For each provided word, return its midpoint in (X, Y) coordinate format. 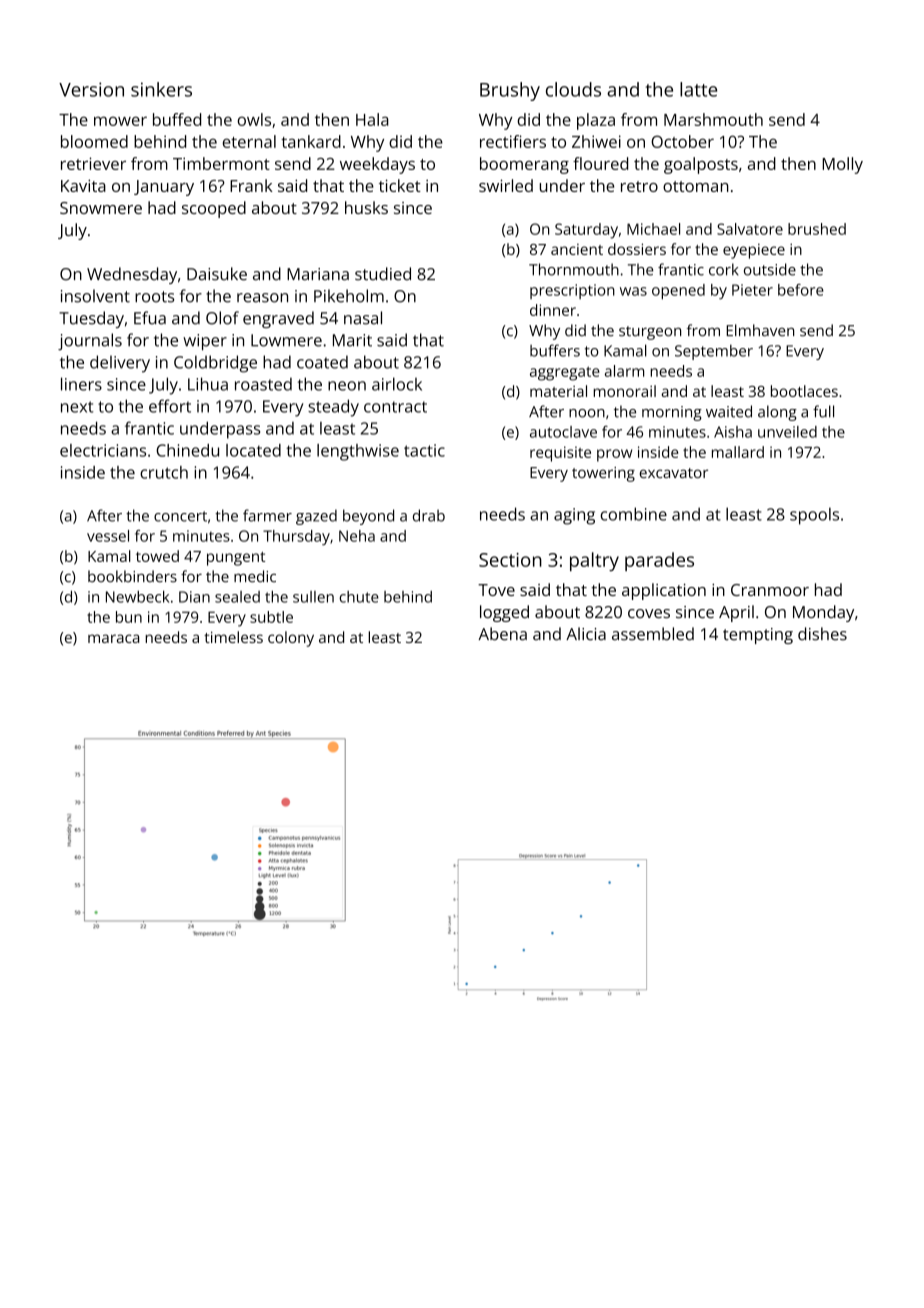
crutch (164, 472)
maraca (113, 638)
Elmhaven (760, 330)
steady (333, 408)
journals (90, 341)
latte (698, 89)
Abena (502, 634)
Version (91, 89)
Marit (352, 340)
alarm (624, 371)
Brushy (510, 91)
